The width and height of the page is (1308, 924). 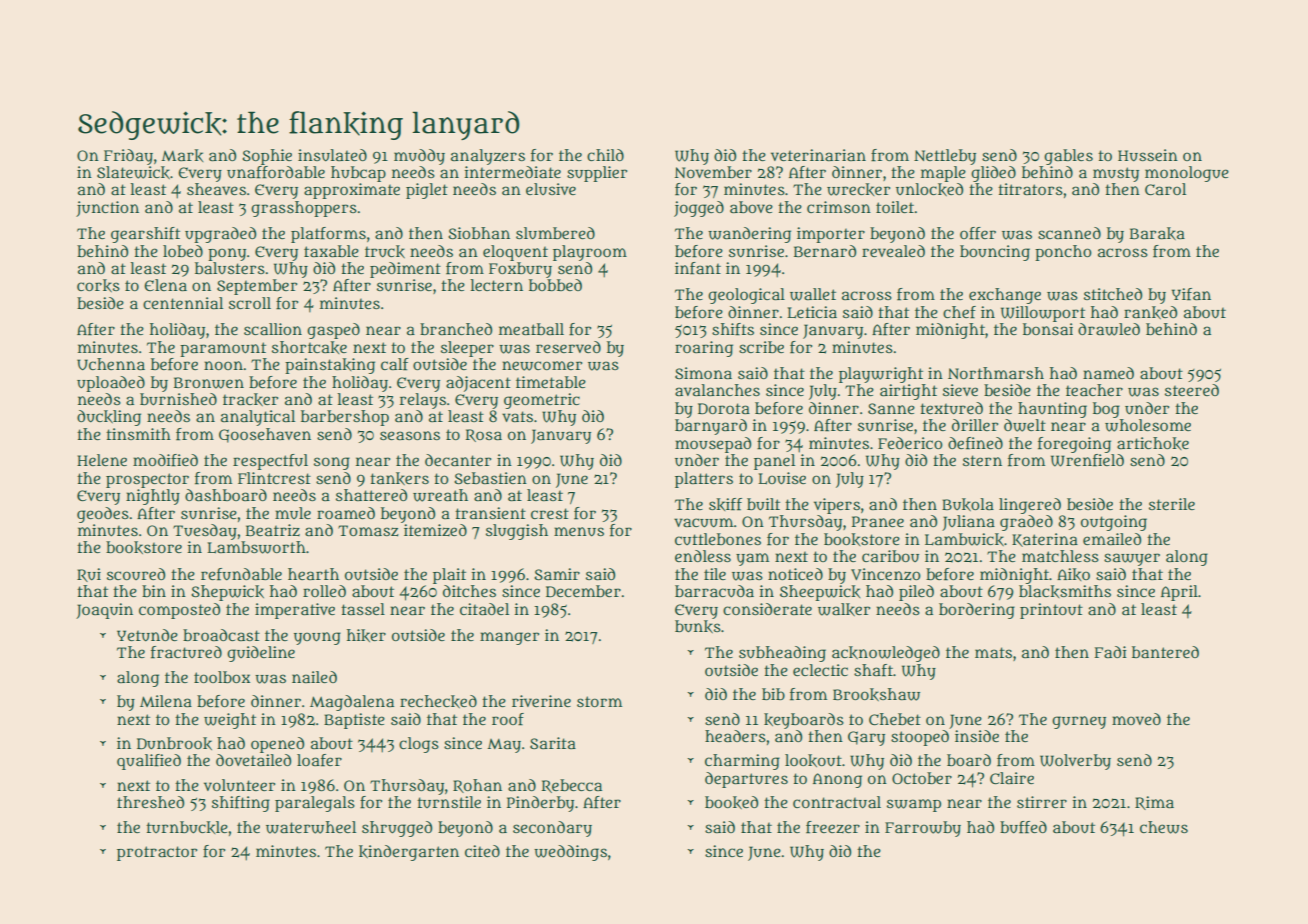 What do you see at coordinates (1148, 155) in the page?
I see `Hussein` at bounding box center [1148, 155].
